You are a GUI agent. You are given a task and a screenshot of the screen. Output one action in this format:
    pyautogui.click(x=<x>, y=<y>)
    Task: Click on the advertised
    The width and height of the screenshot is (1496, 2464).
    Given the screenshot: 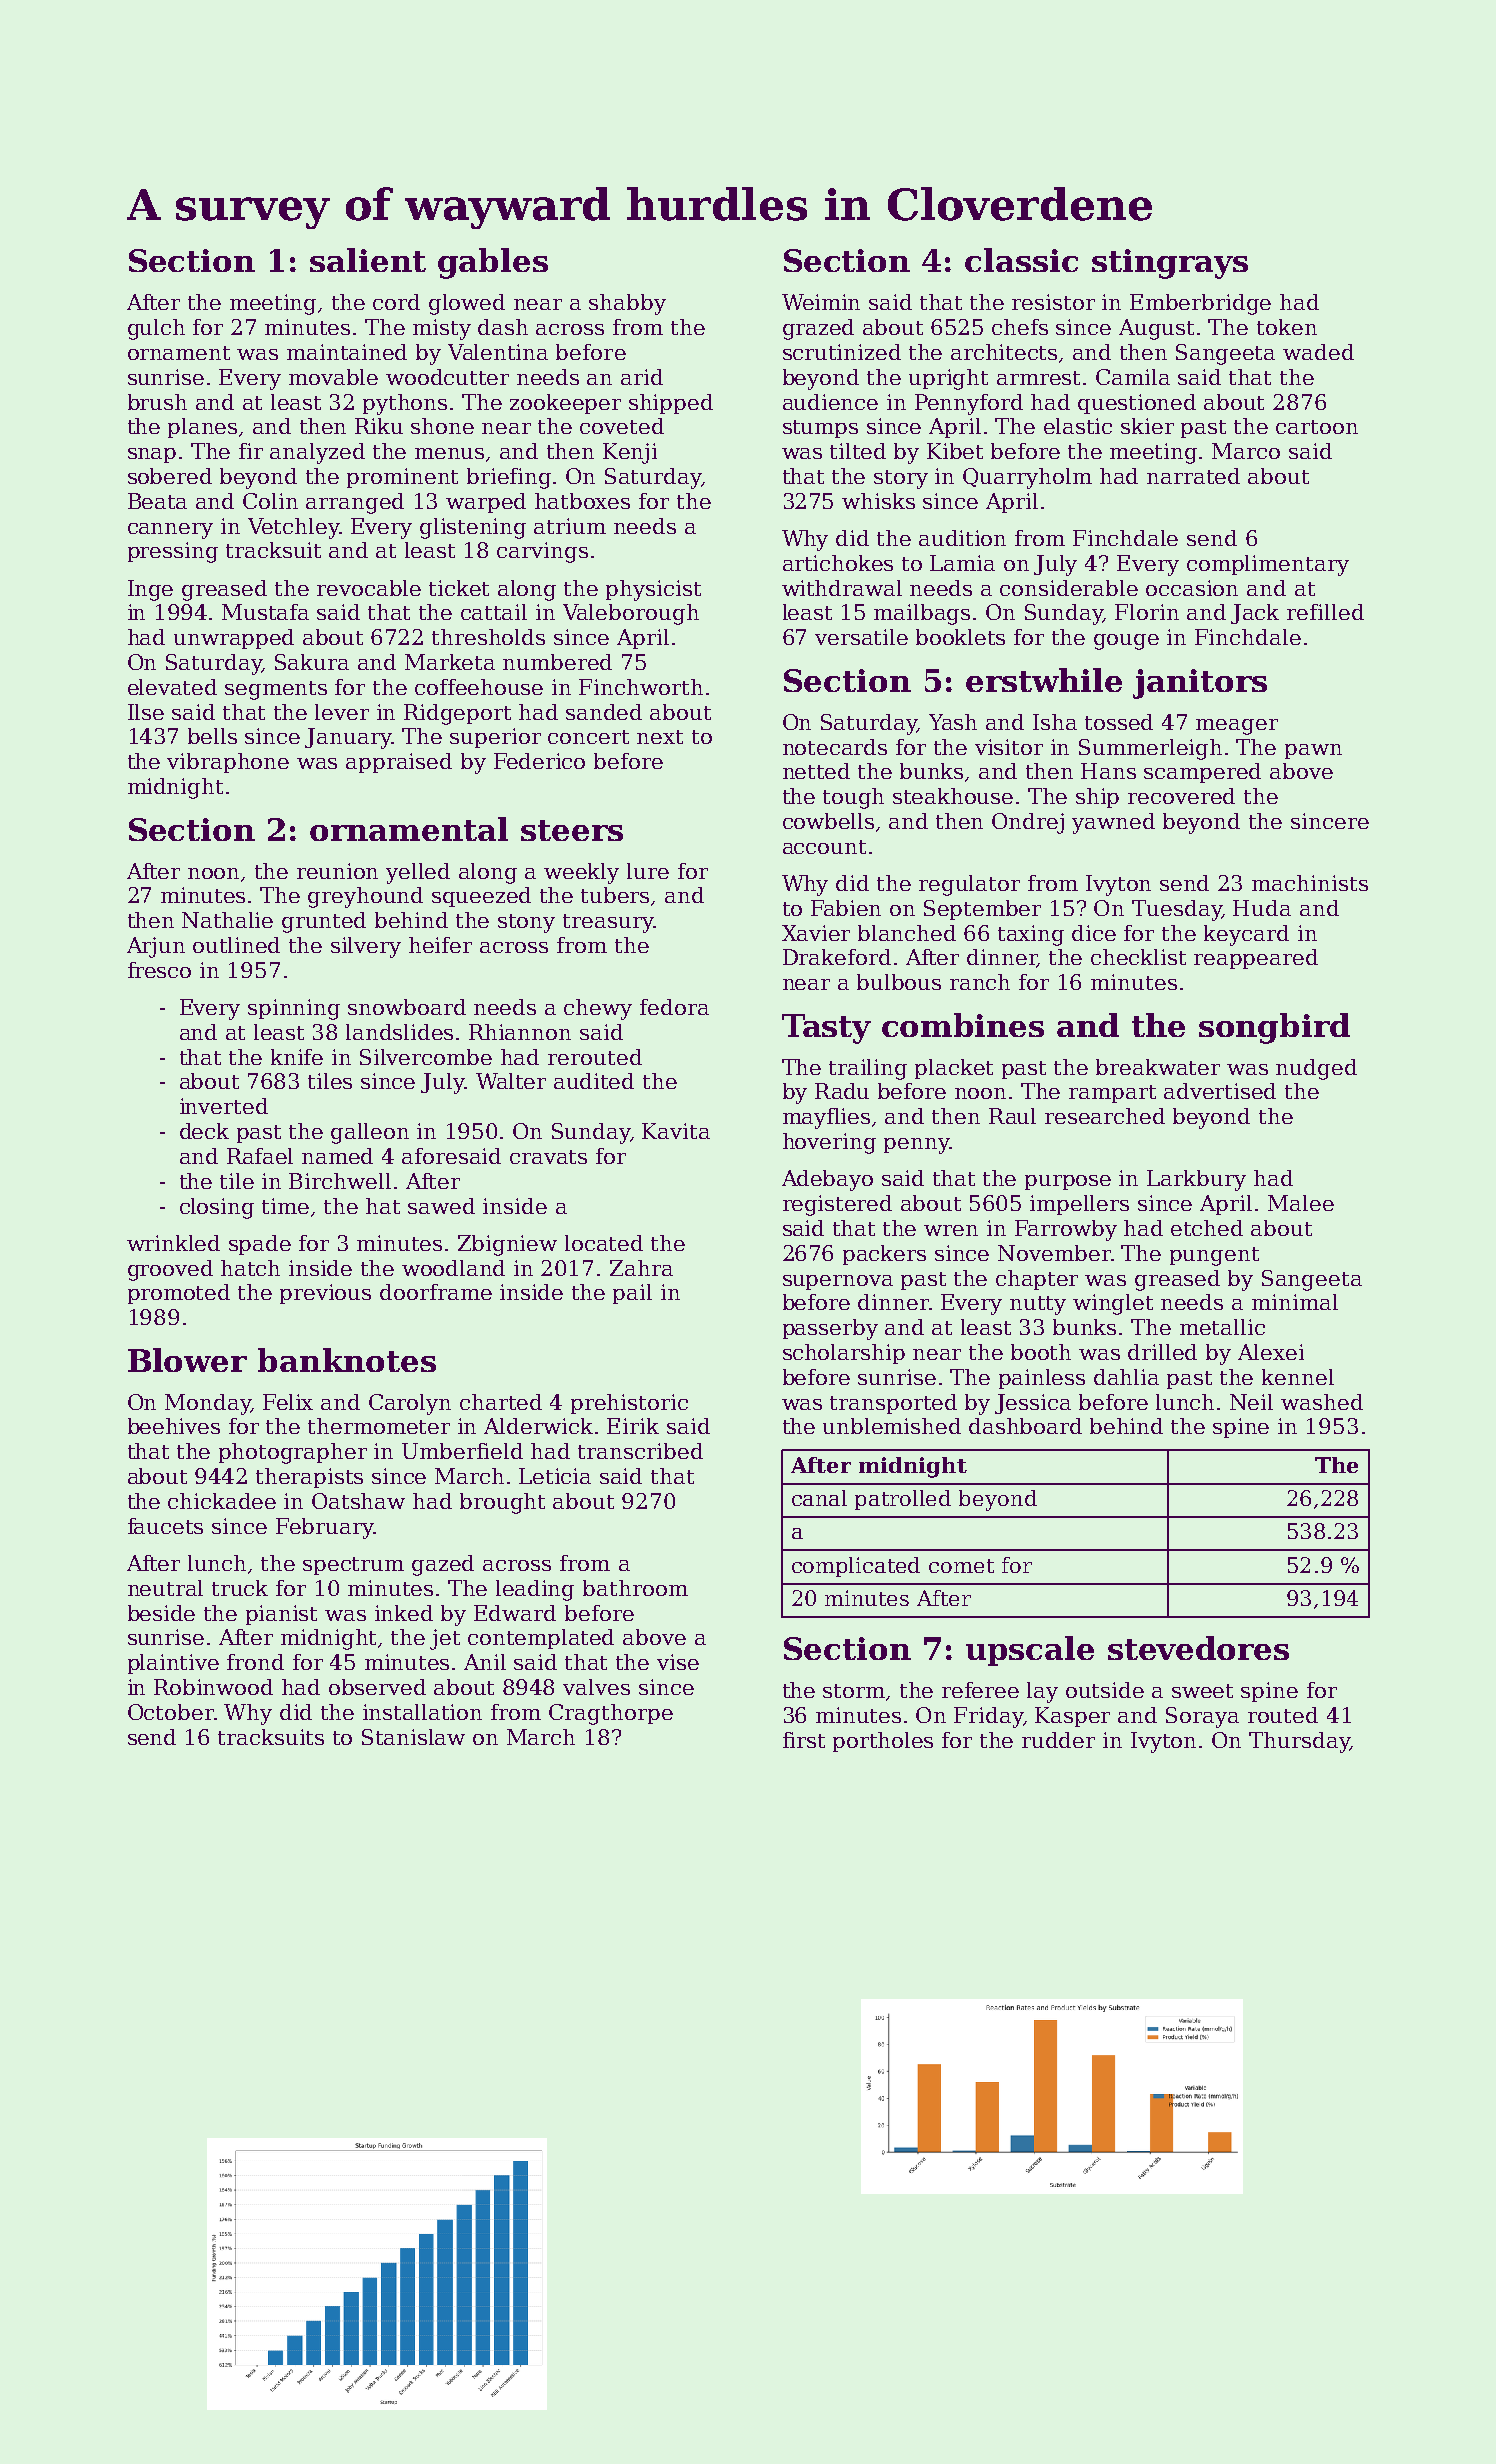 What is the action you would take?
    pyautogui.click(x=1220, y=1091)
